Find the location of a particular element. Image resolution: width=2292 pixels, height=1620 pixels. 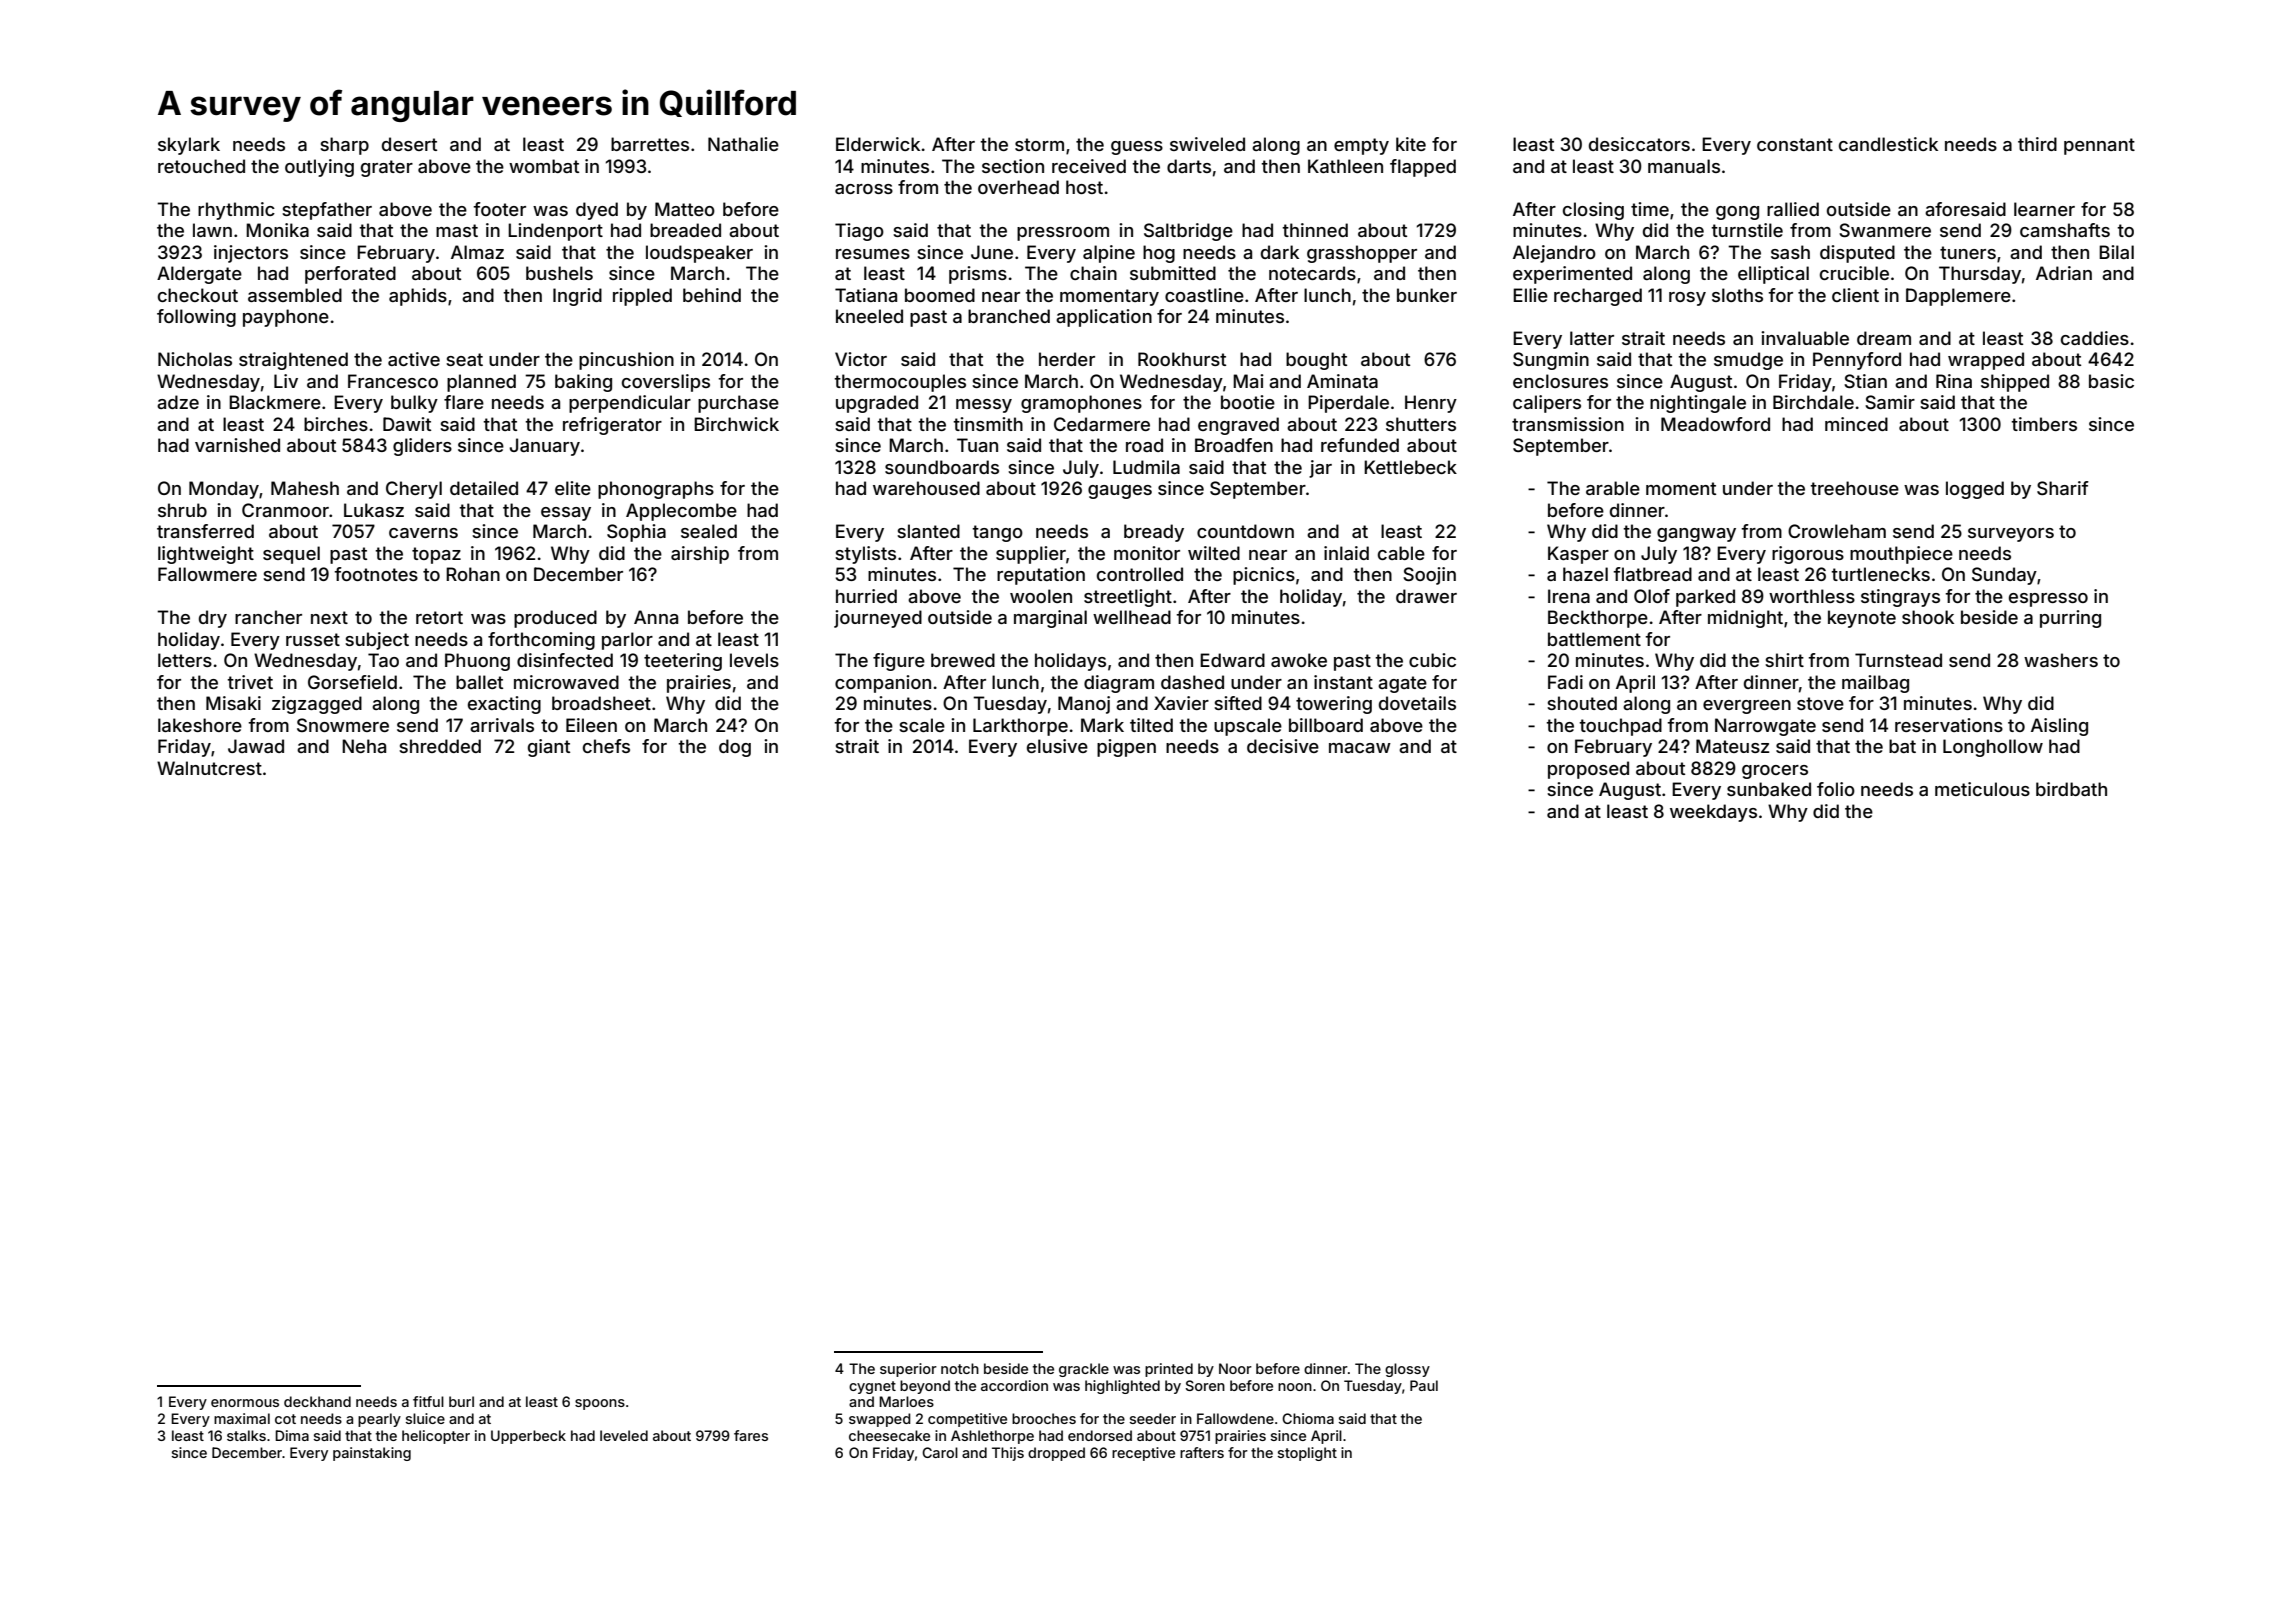

stoplight is located at coordinates (1307, 1454).
